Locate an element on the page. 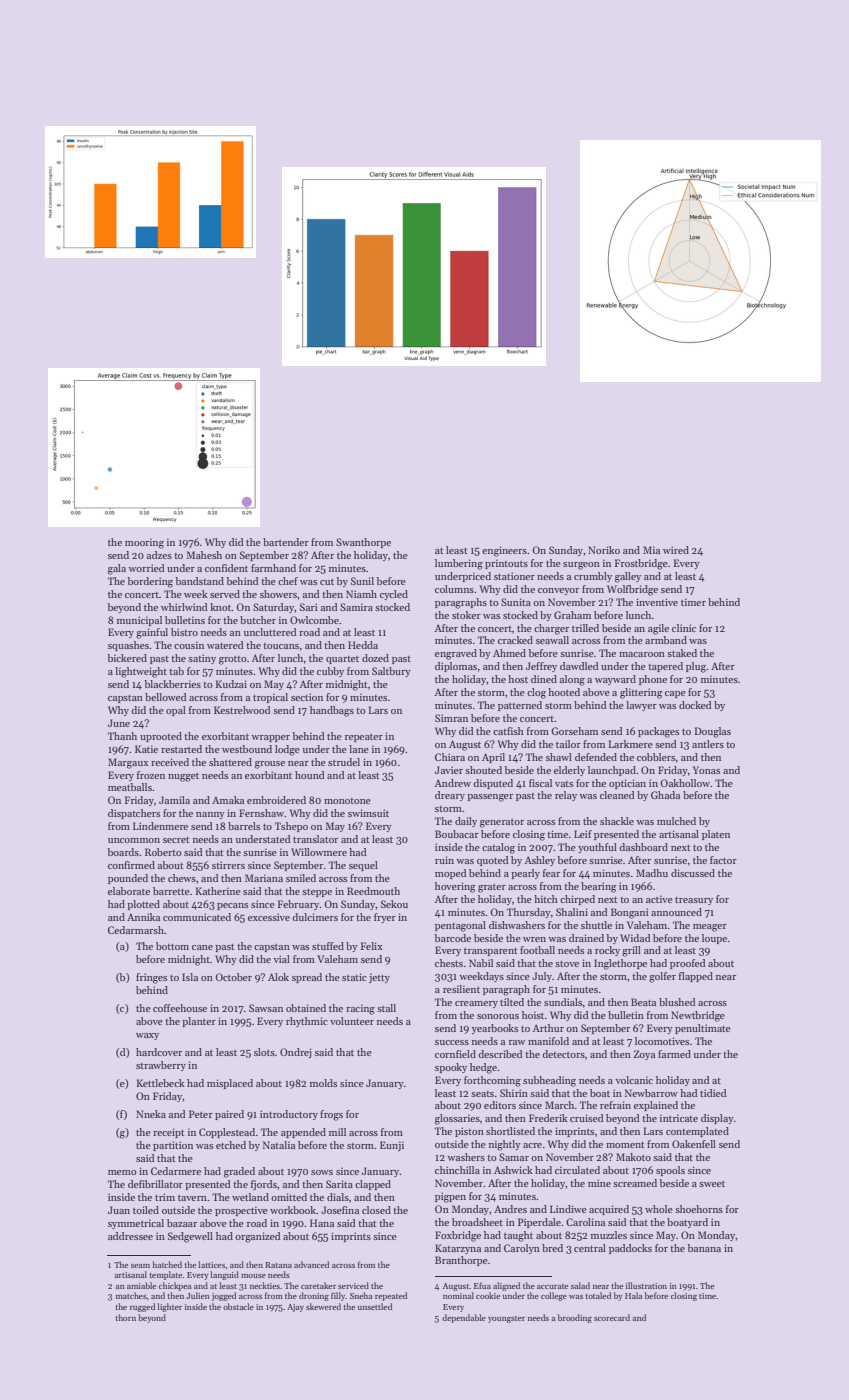 The width and height of the page is (849, 1400). Ghada is located at coordinates (665, 795).
